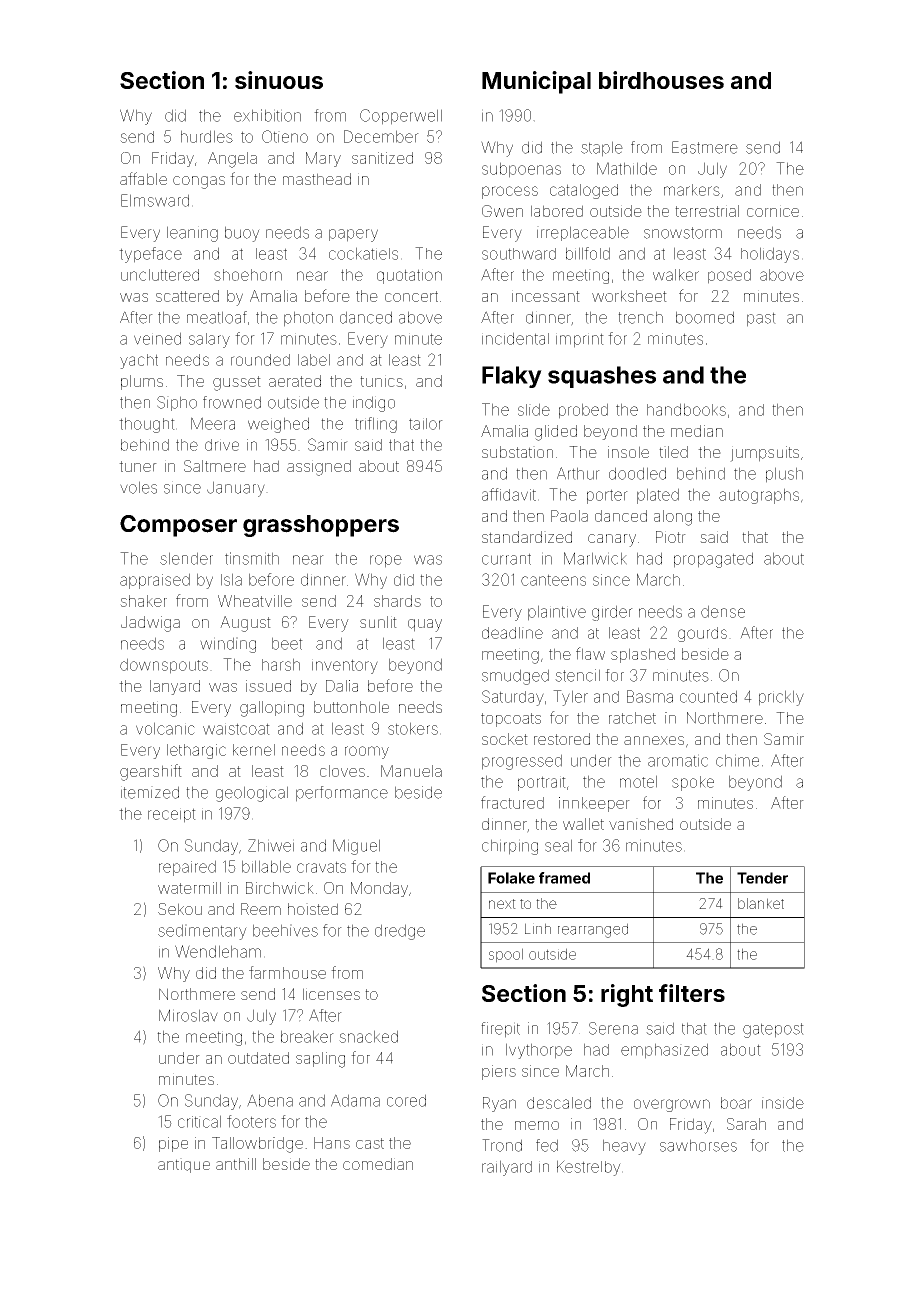 Image resolution: width=924 pixels, height=1314 pixels. Describe the element at coordinates (150, 255) in the page. I see `typeface` at that location.
